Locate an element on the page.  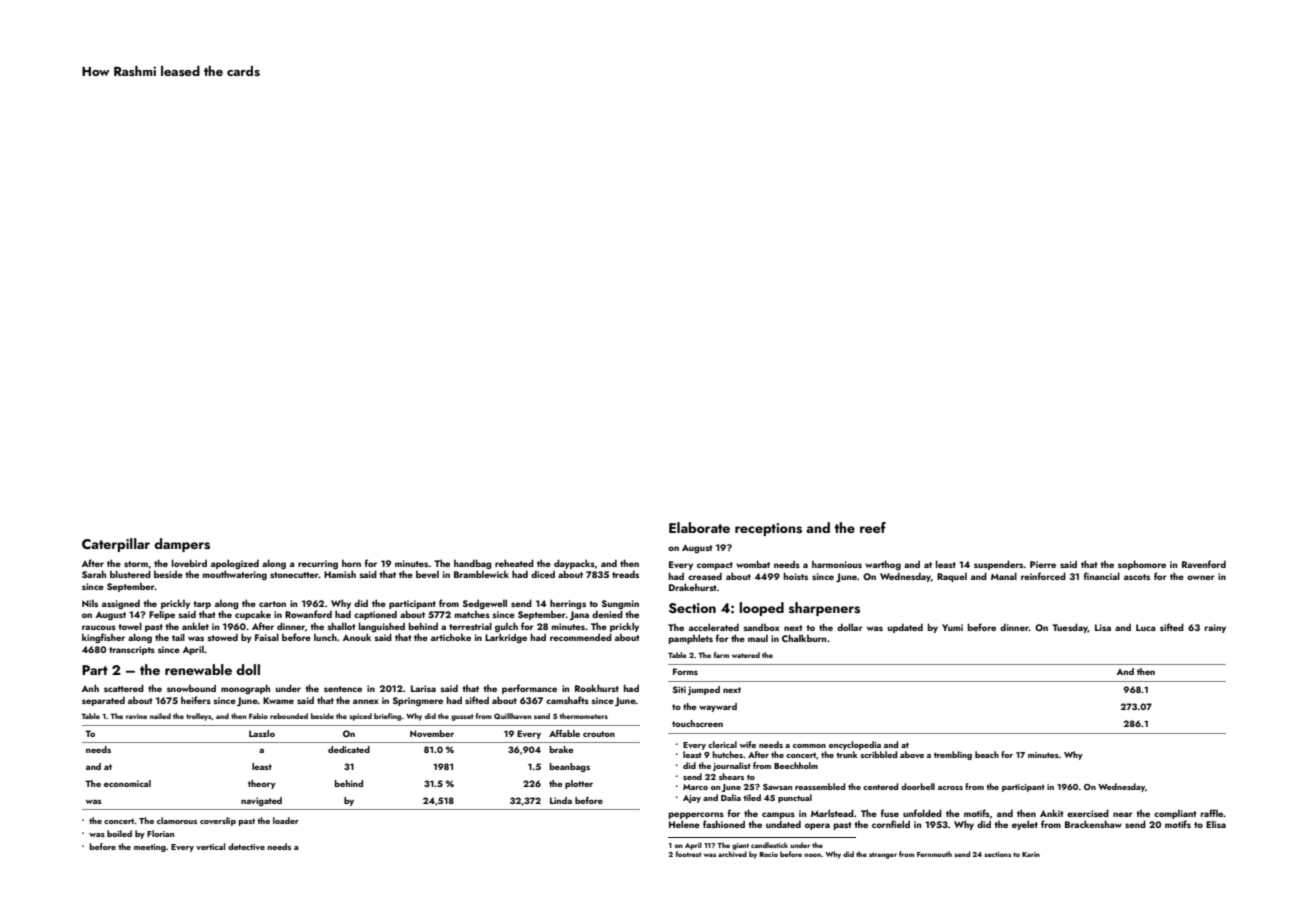
Luca is located at coordinates (1146, 627).
